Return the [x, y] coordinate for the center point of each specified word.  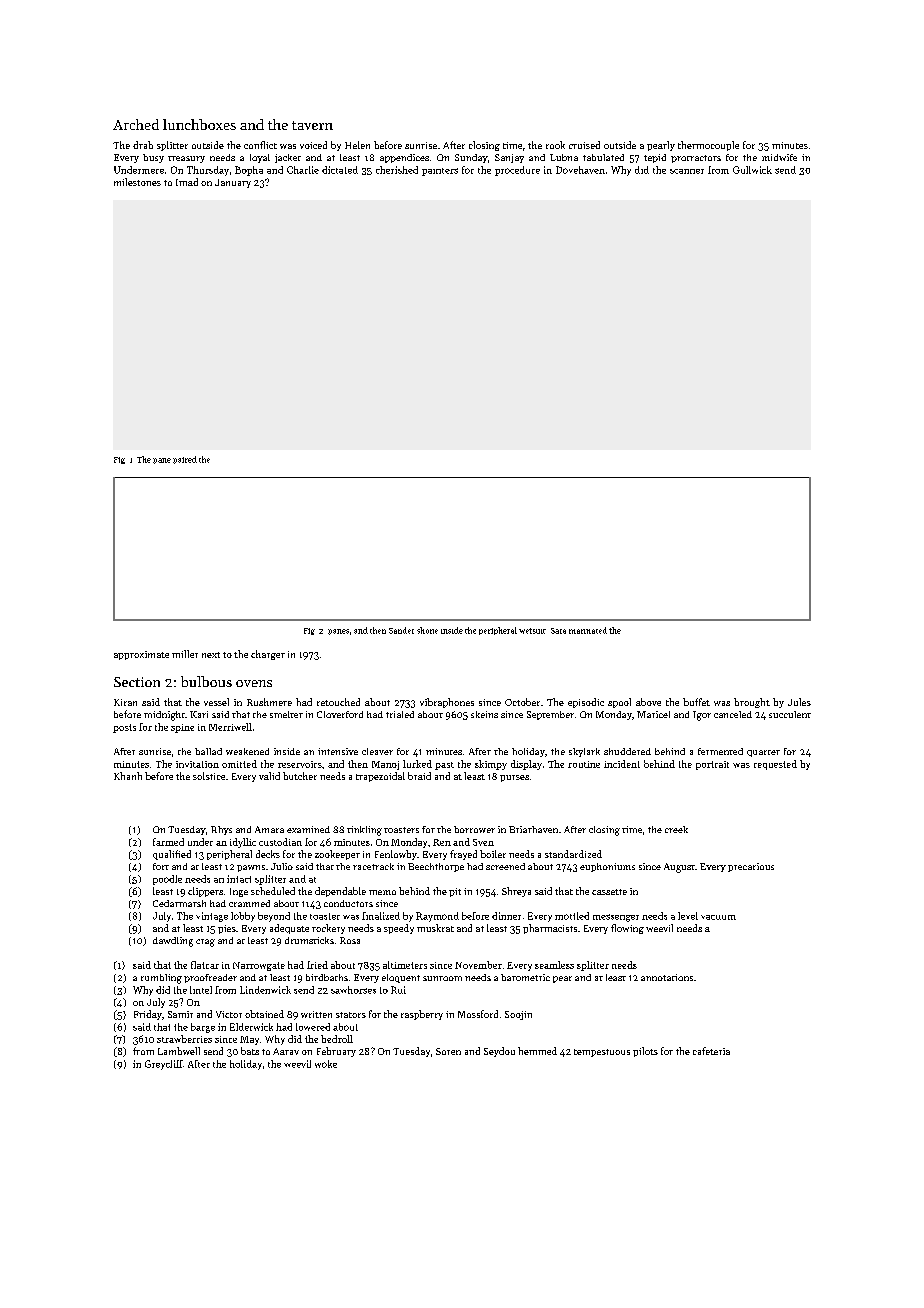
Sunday [471, 158]
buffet [696, 702]
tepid [655, 158]
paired [185, 460]
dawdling [173, 942]
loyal [260, 158]
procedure [517, 171]
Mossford [478, 1014]
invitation [197, 764]
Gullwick [752, 170]
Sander [401, 630]
